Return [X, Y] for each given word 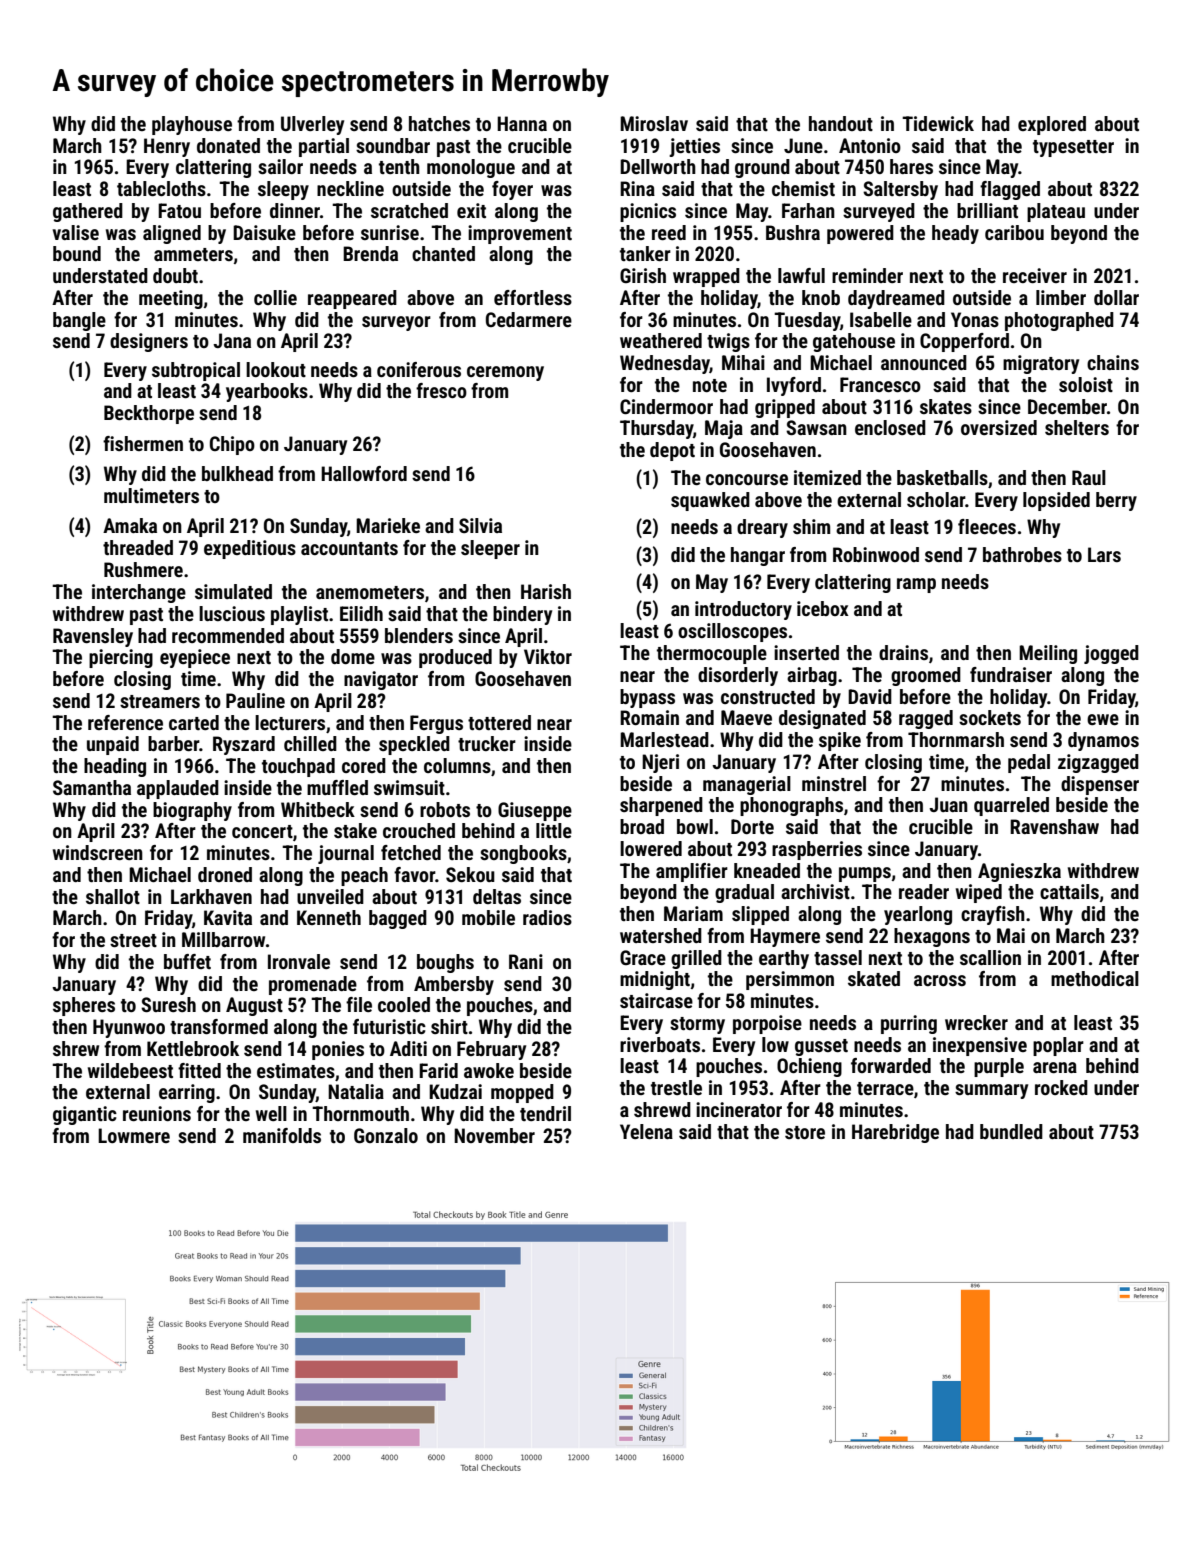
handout [841, 123]
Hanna [522, 123]
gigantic [85, 1115]
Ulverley [312, 125]
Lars [1104, 554]
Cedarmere [529, 319]
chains [1113, 362]
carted [194, 722]
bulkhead [237, 473]
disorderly [738, 676]
